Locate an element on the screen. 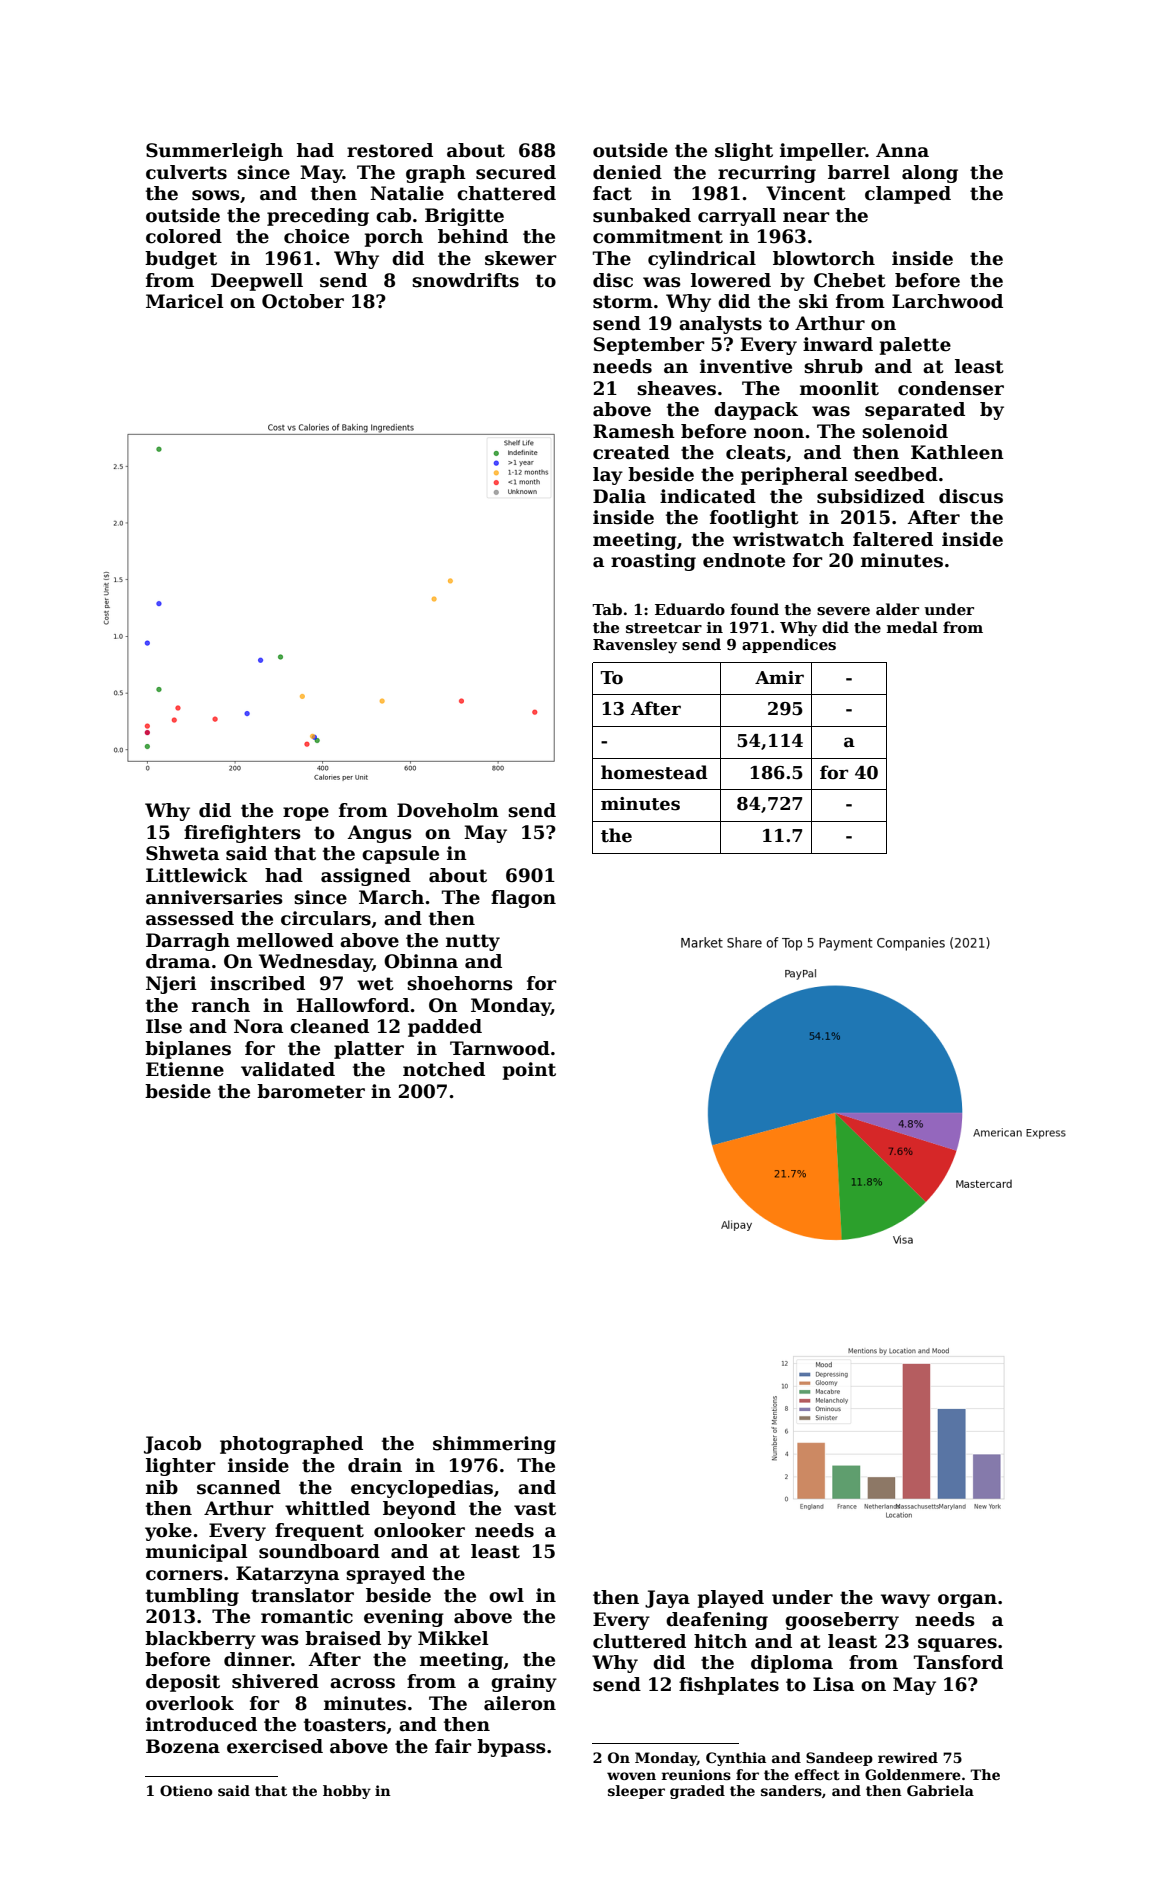  shimmering is located at coordinates (494, 1445).
